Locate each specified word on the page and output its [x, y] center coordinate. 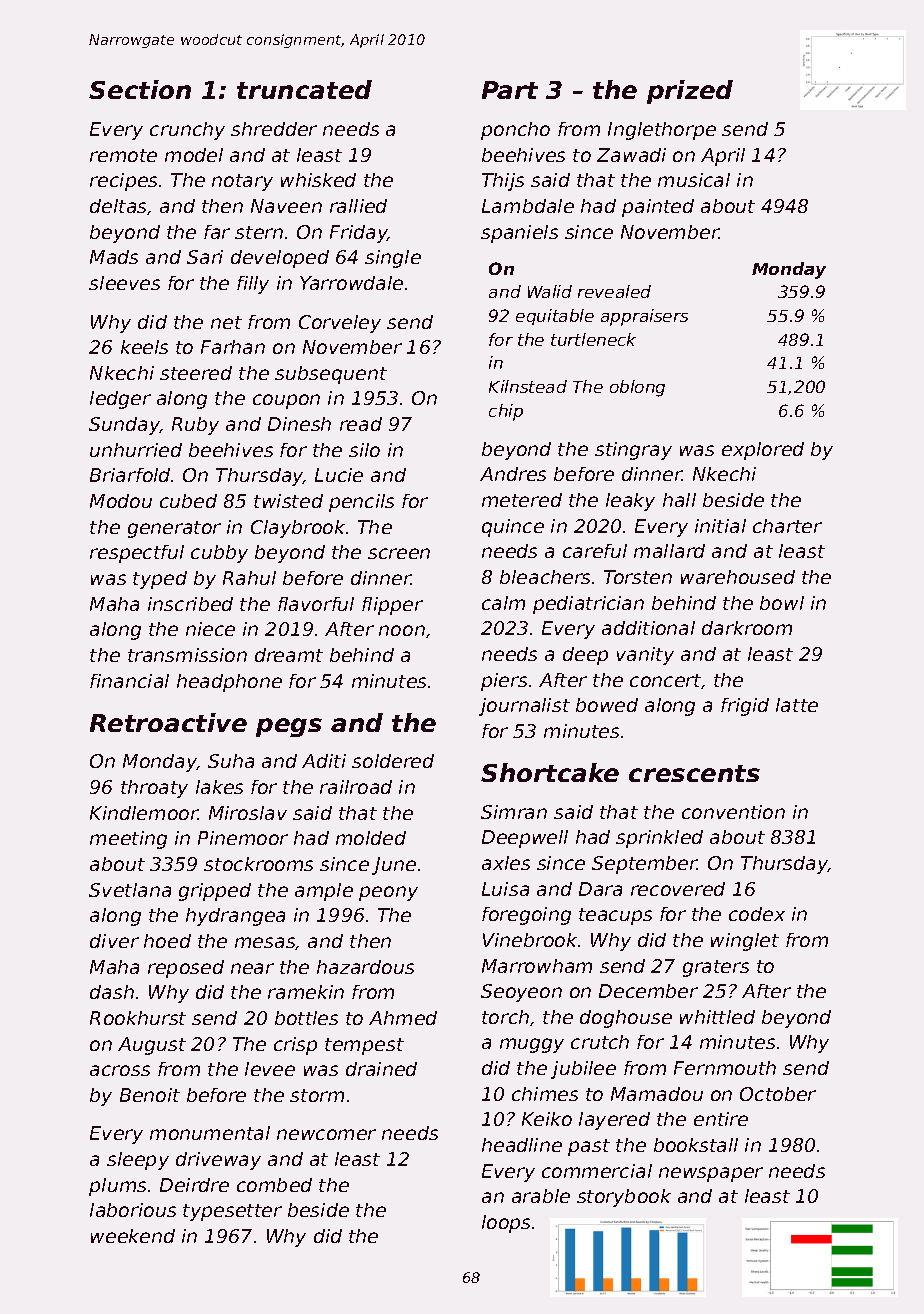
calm [503, 603]
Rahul [249, 578]
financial [129, 681]
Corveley [340, 324]
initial [720, 526]
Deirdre [194, 1185]
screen [399, 553]
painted [658, 208]
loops [506, 1224]
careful [595, 551]
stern [259, 232]
